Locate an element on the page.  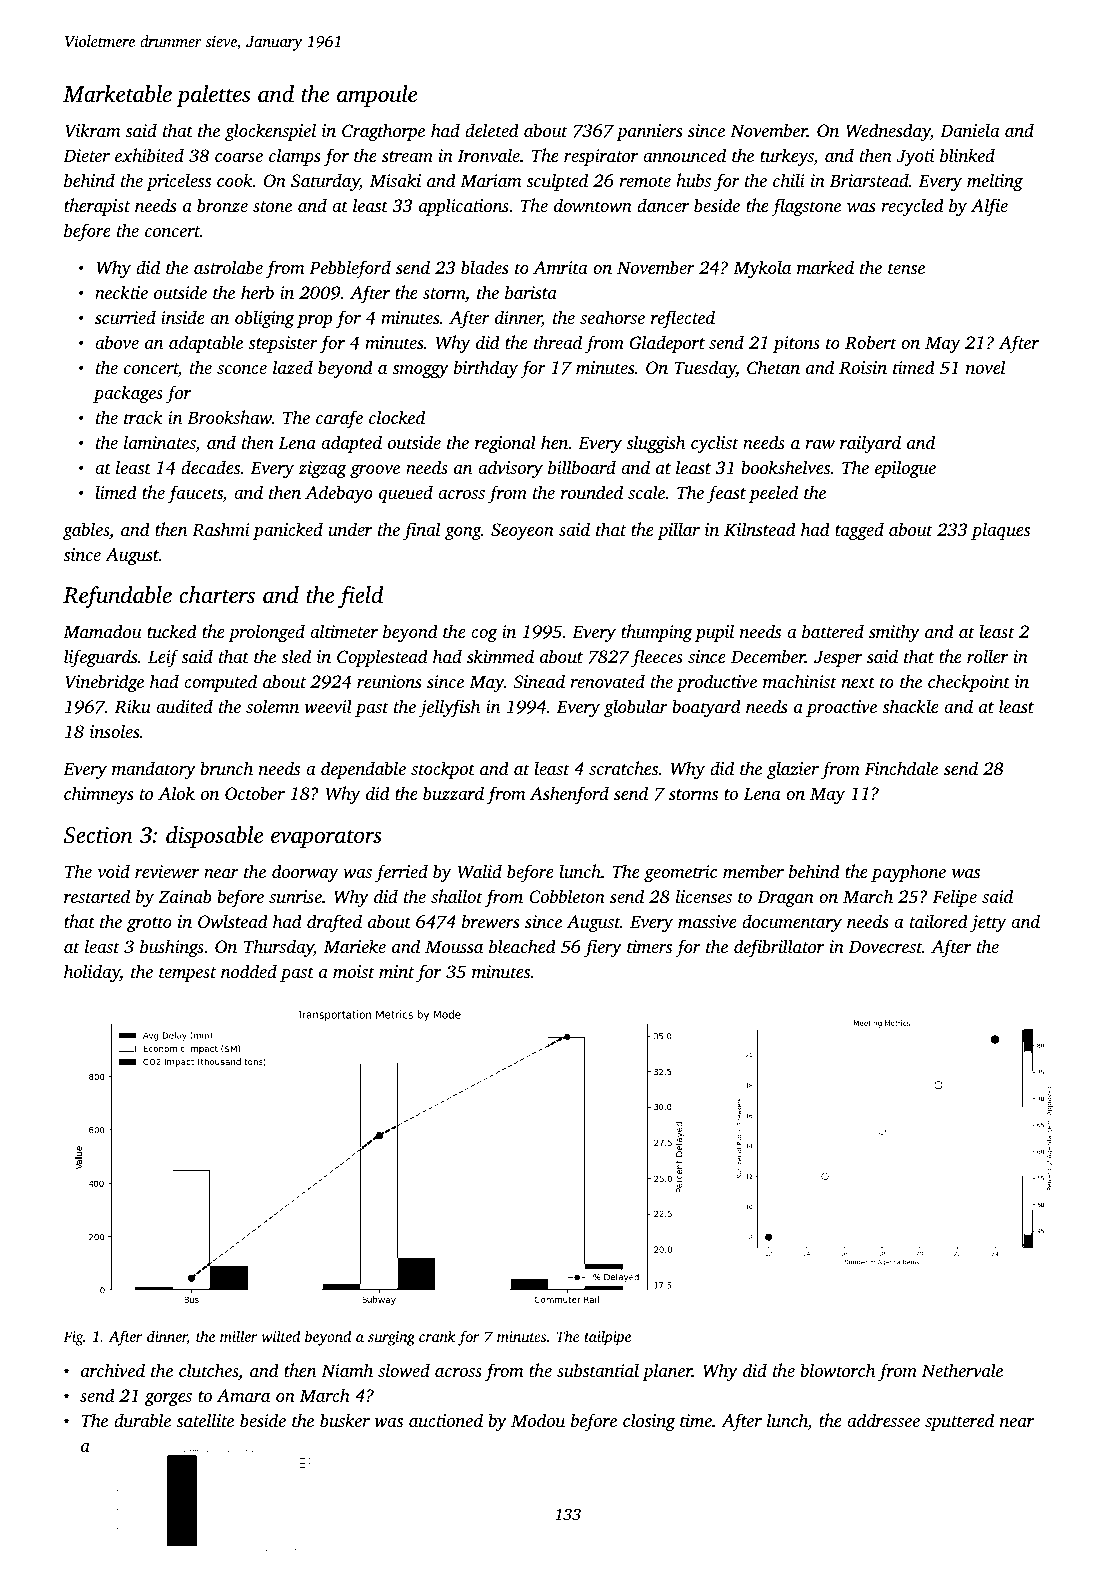
ampoule is located at coordinates (377, 96).
